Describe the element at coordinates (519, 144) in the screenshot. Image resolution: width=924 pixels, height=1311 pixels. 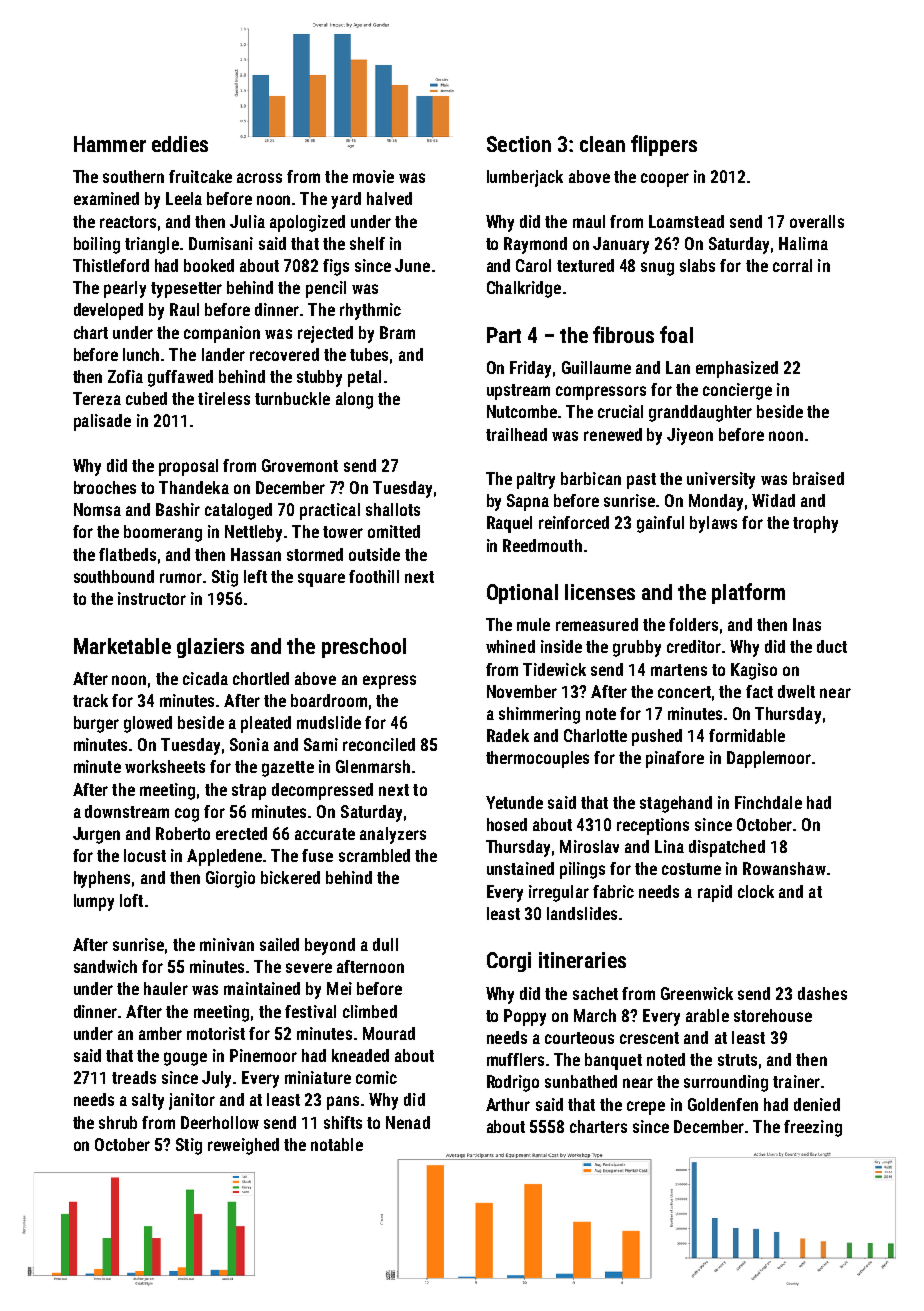
I see `Section` at that location.
